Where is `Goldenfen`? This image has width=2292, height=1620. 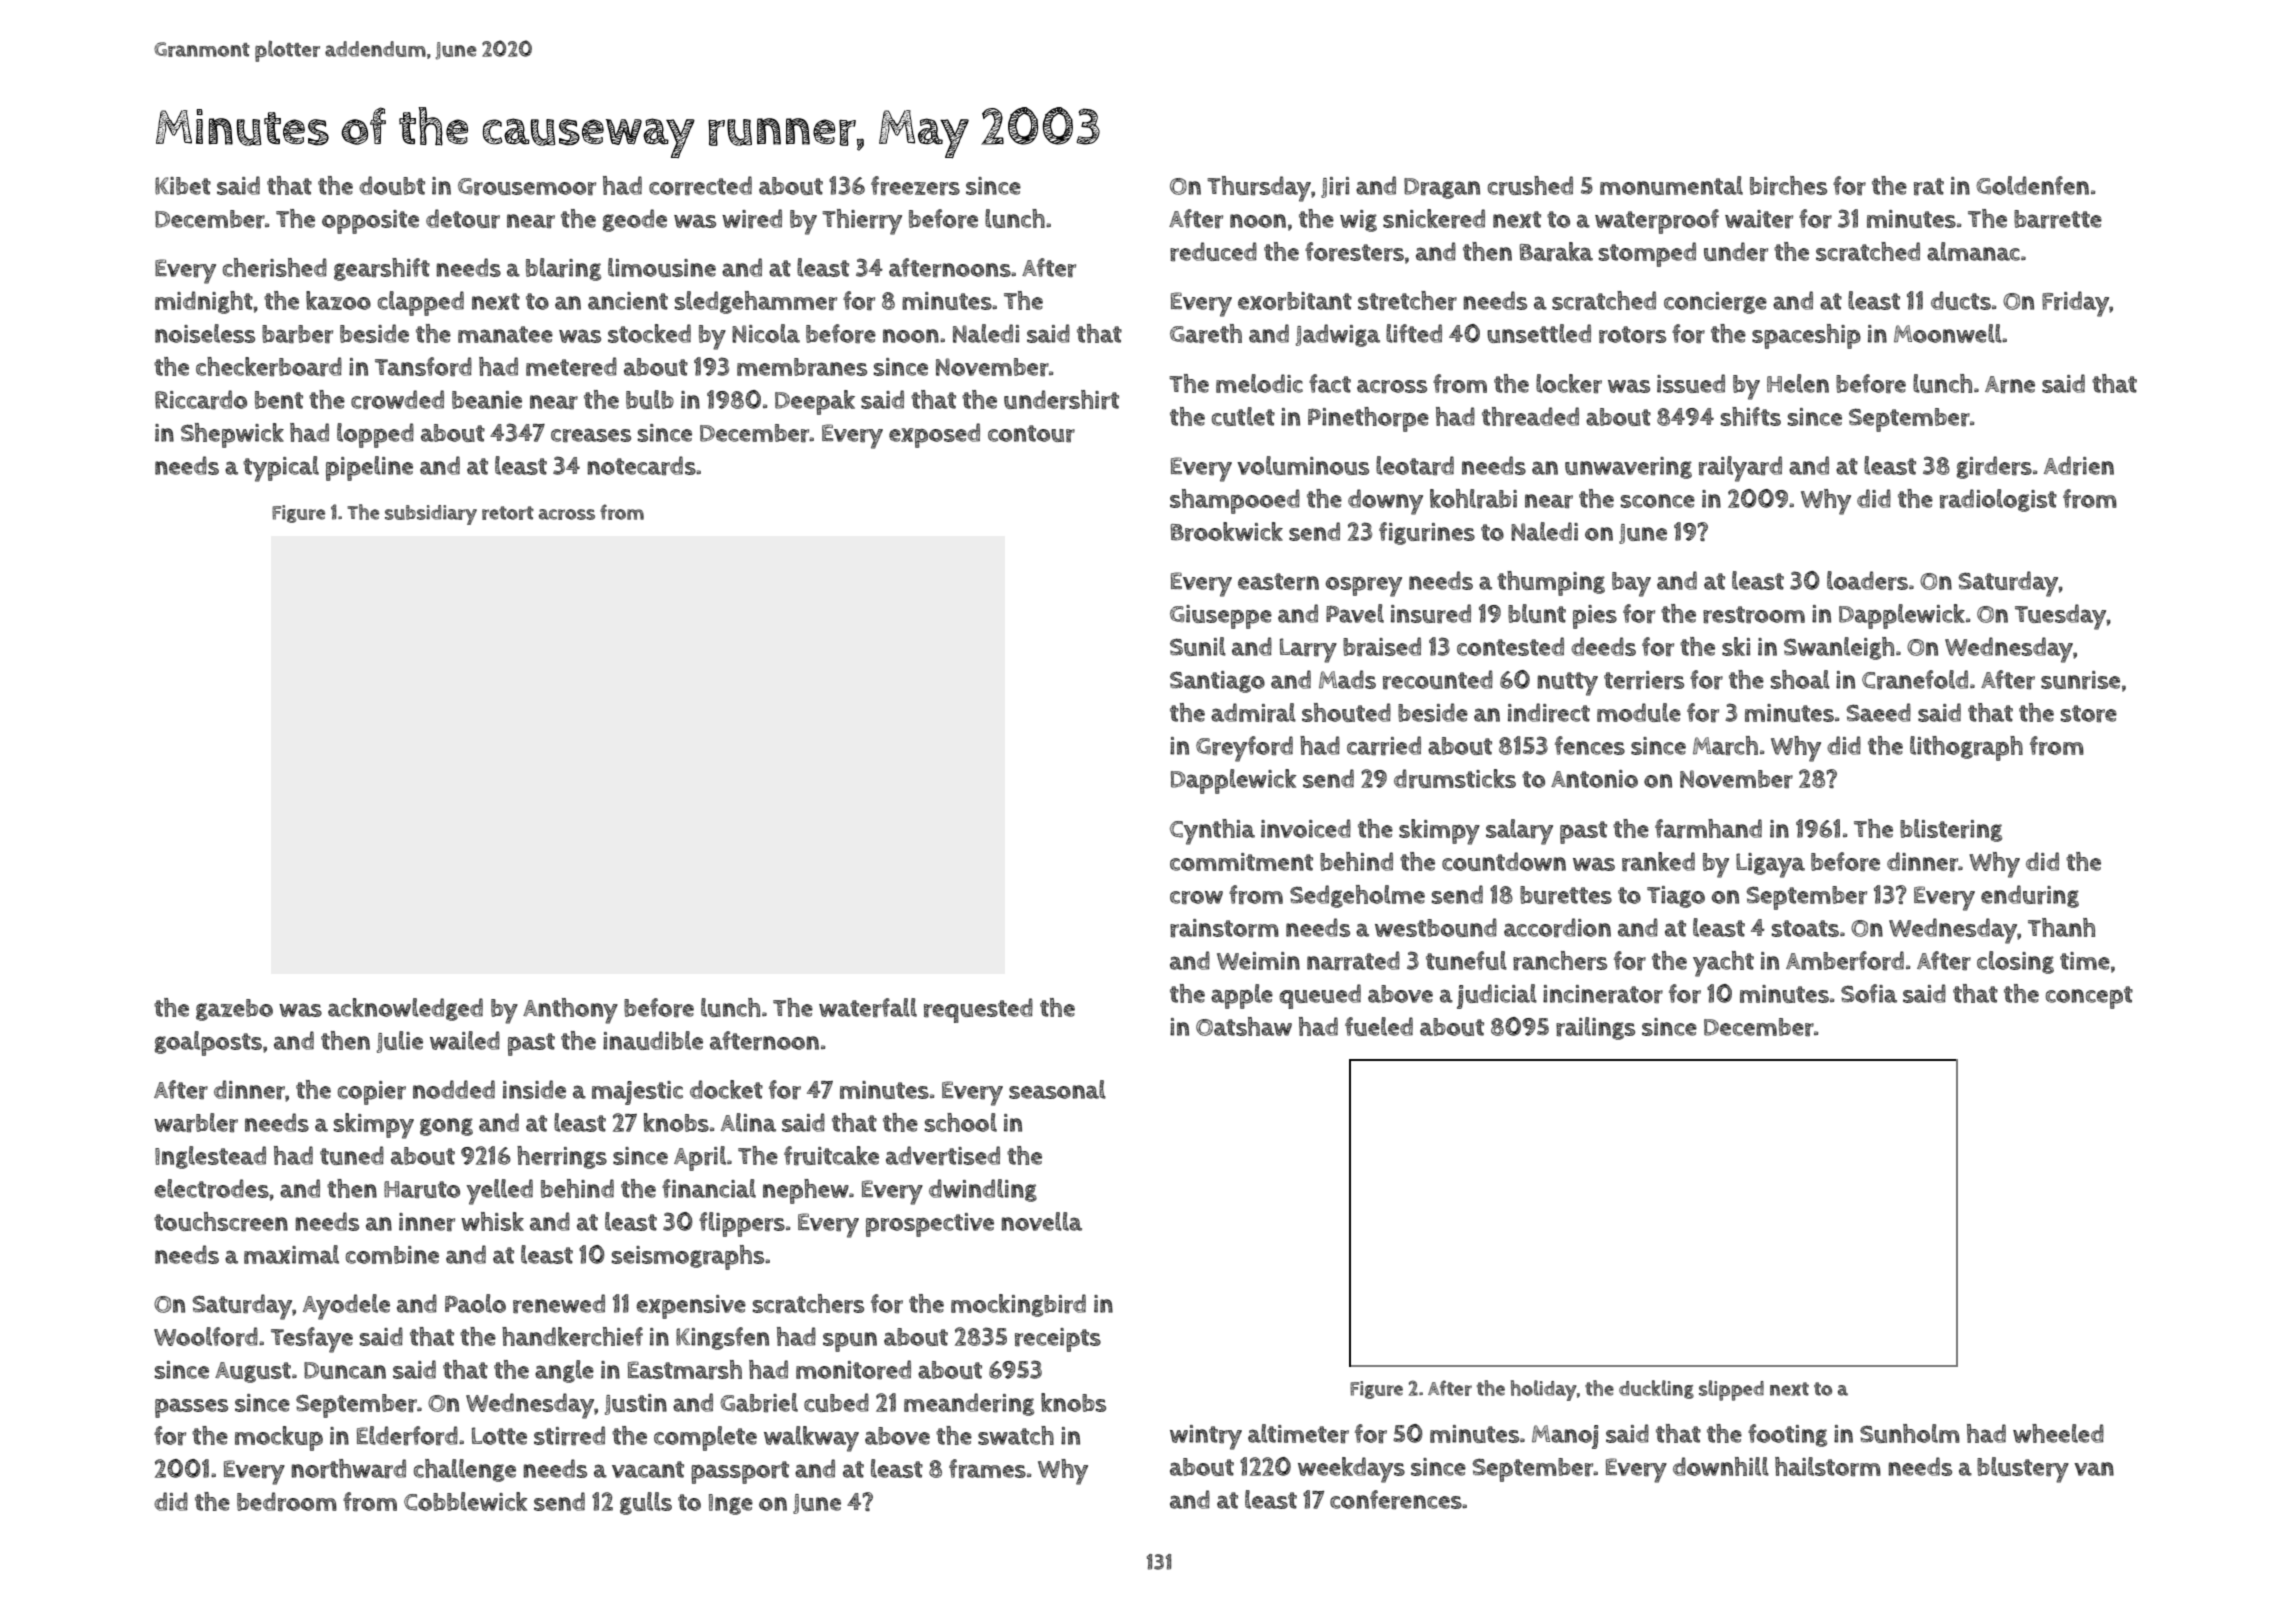 Goldenfen is located at coordinates (2032, 185).
